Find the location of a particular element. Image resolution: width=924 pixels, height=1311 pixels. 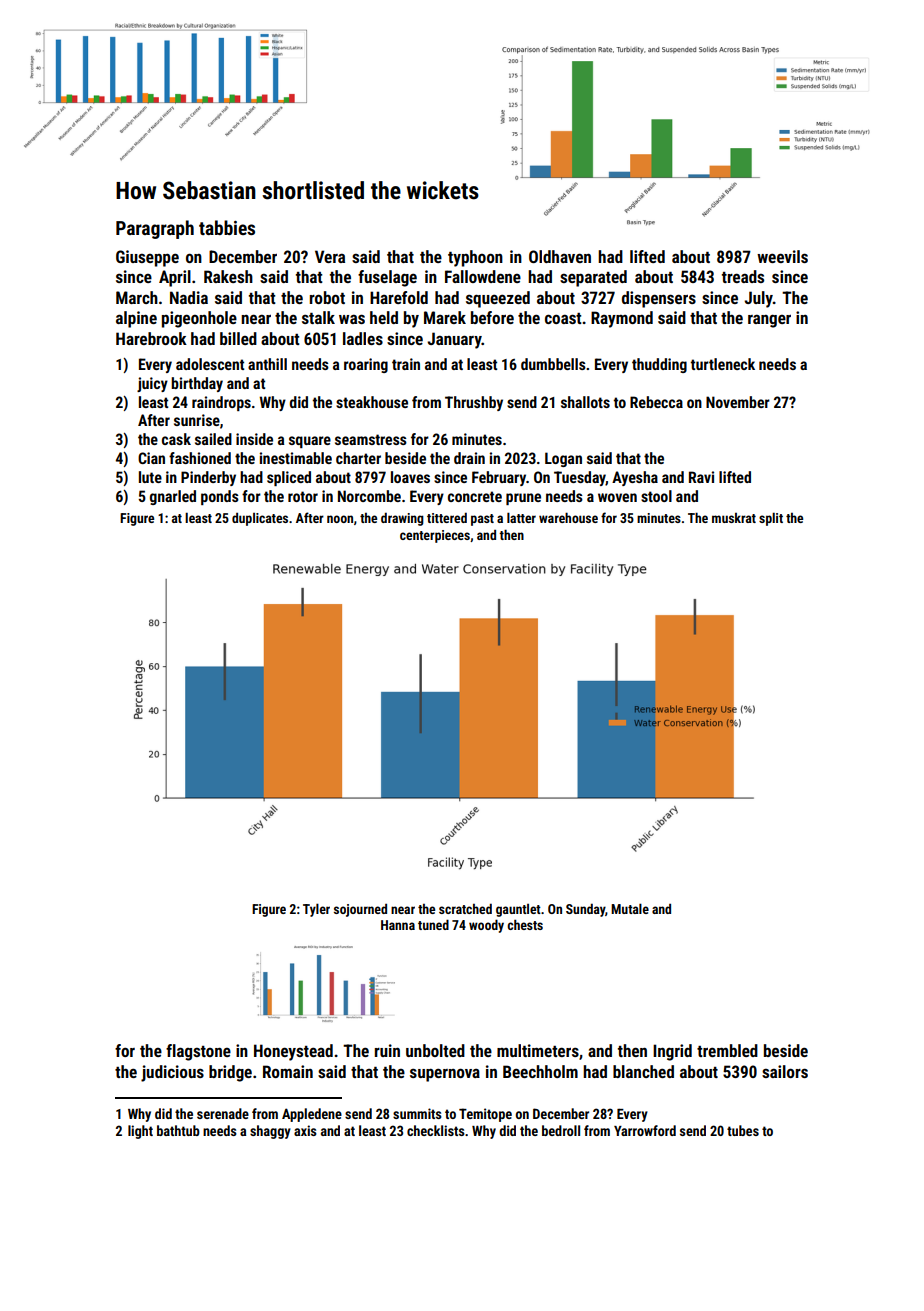

tubes is located at coordinates (743, 1130).
